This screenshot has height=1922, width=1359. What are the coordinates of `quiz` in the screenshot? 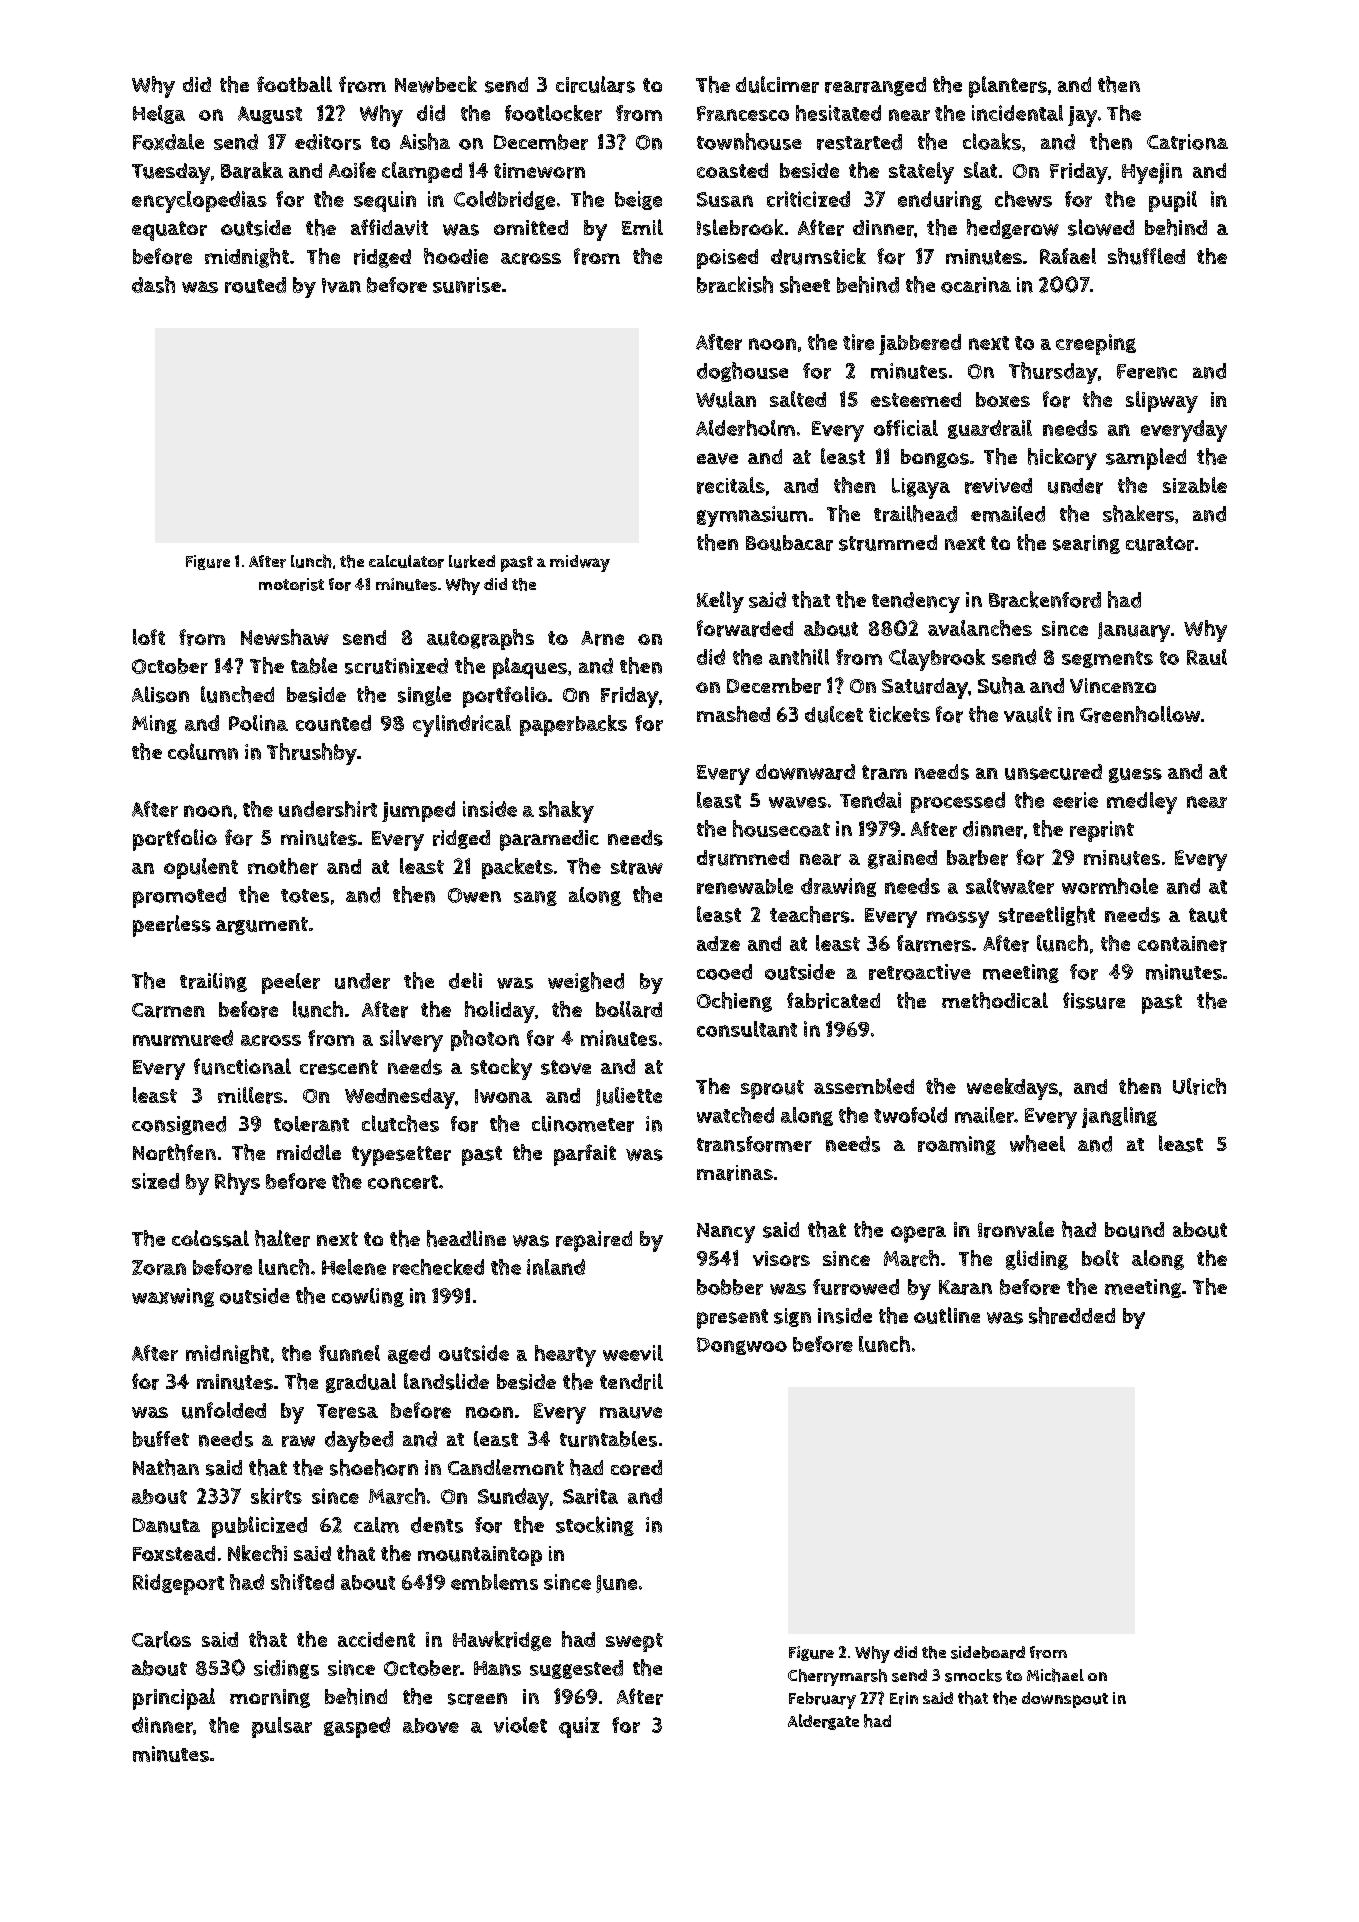 It's located at (579, 1727).
